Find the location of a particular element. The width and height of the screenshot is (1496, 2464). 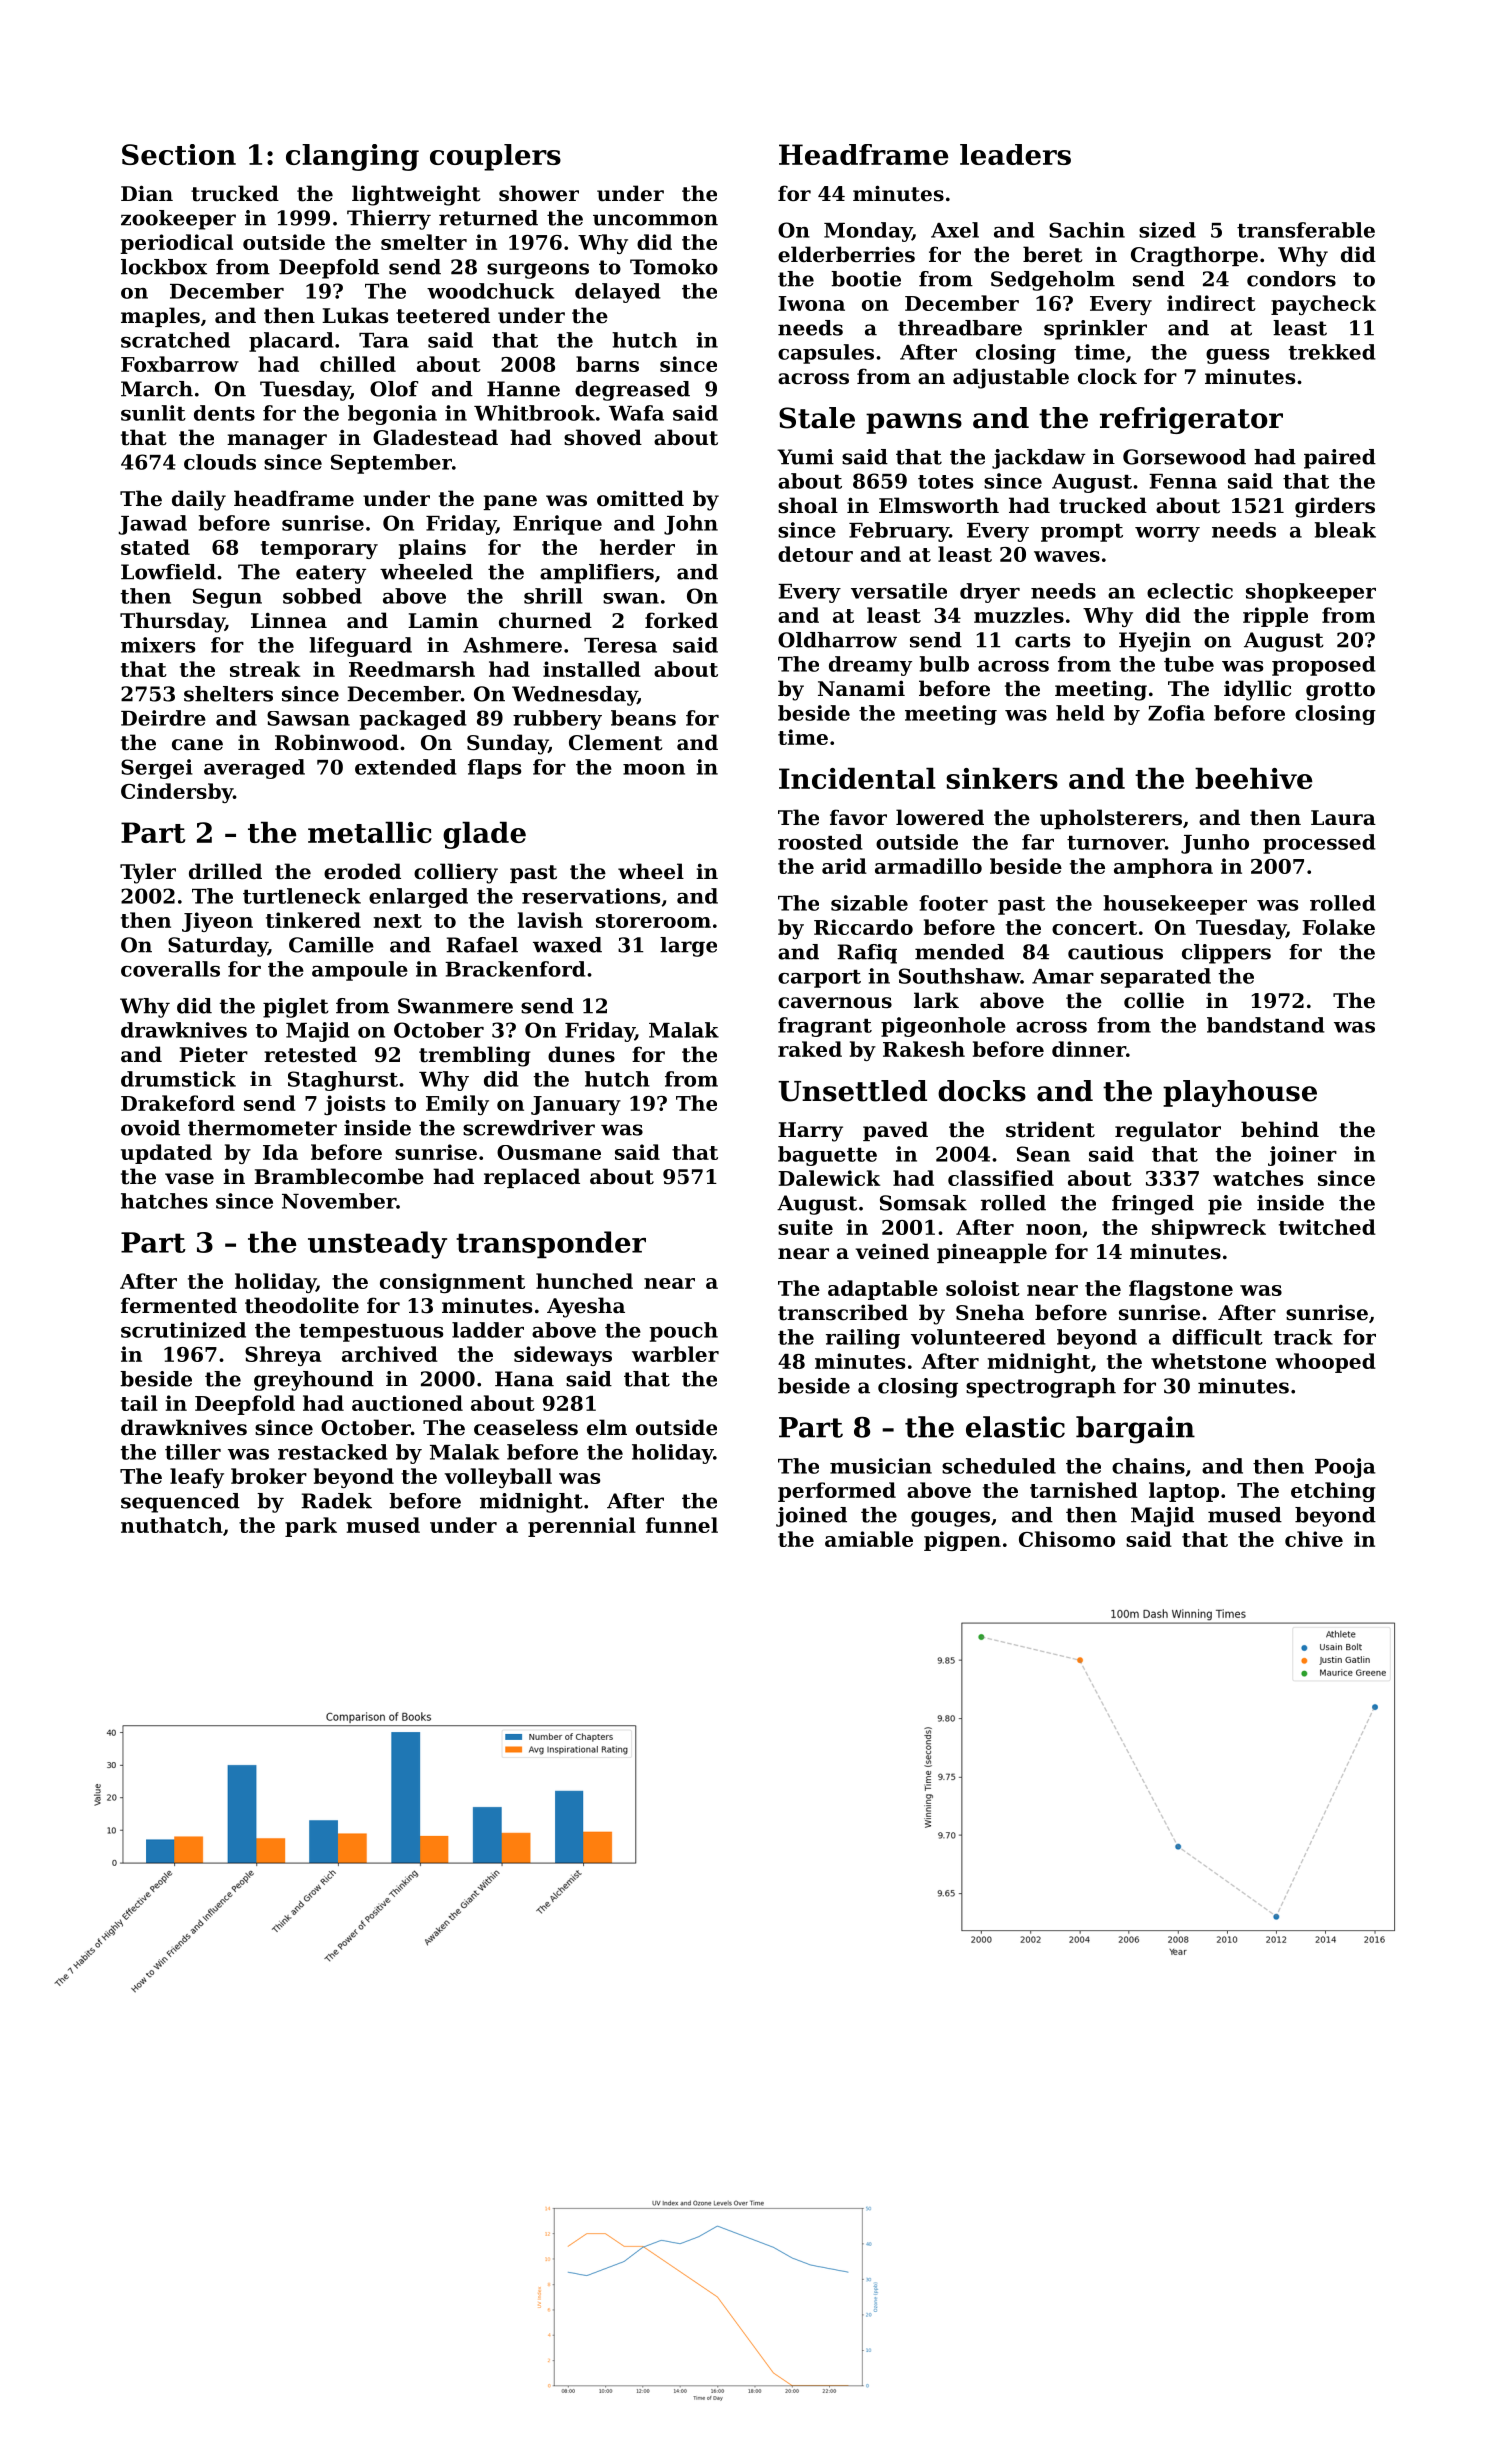

barns is located at coordinates (607, 364).
